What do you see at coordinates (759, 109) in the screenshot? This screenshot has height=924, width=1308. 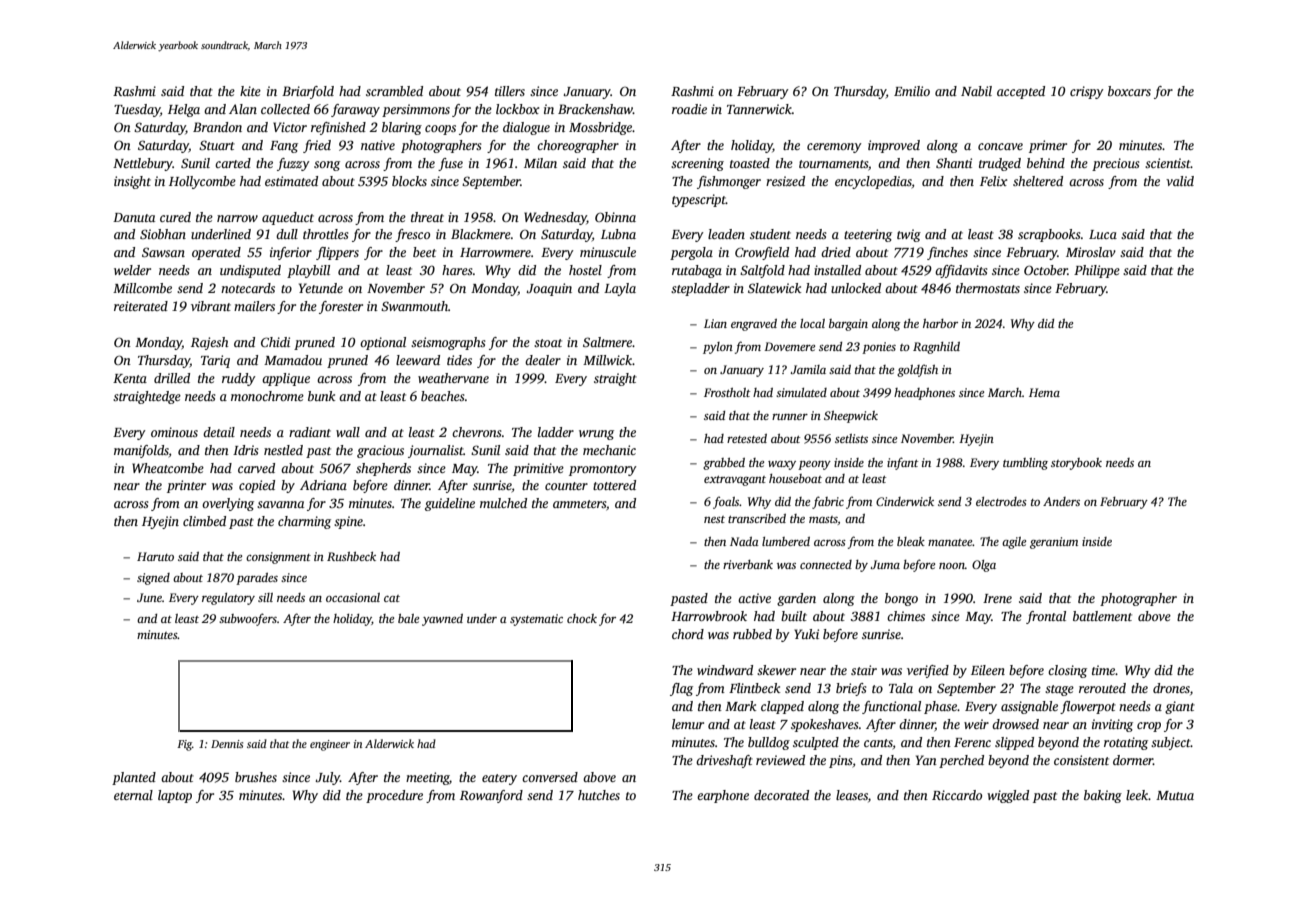 I see `Tannerwick` at bounding box center [759, 109].
